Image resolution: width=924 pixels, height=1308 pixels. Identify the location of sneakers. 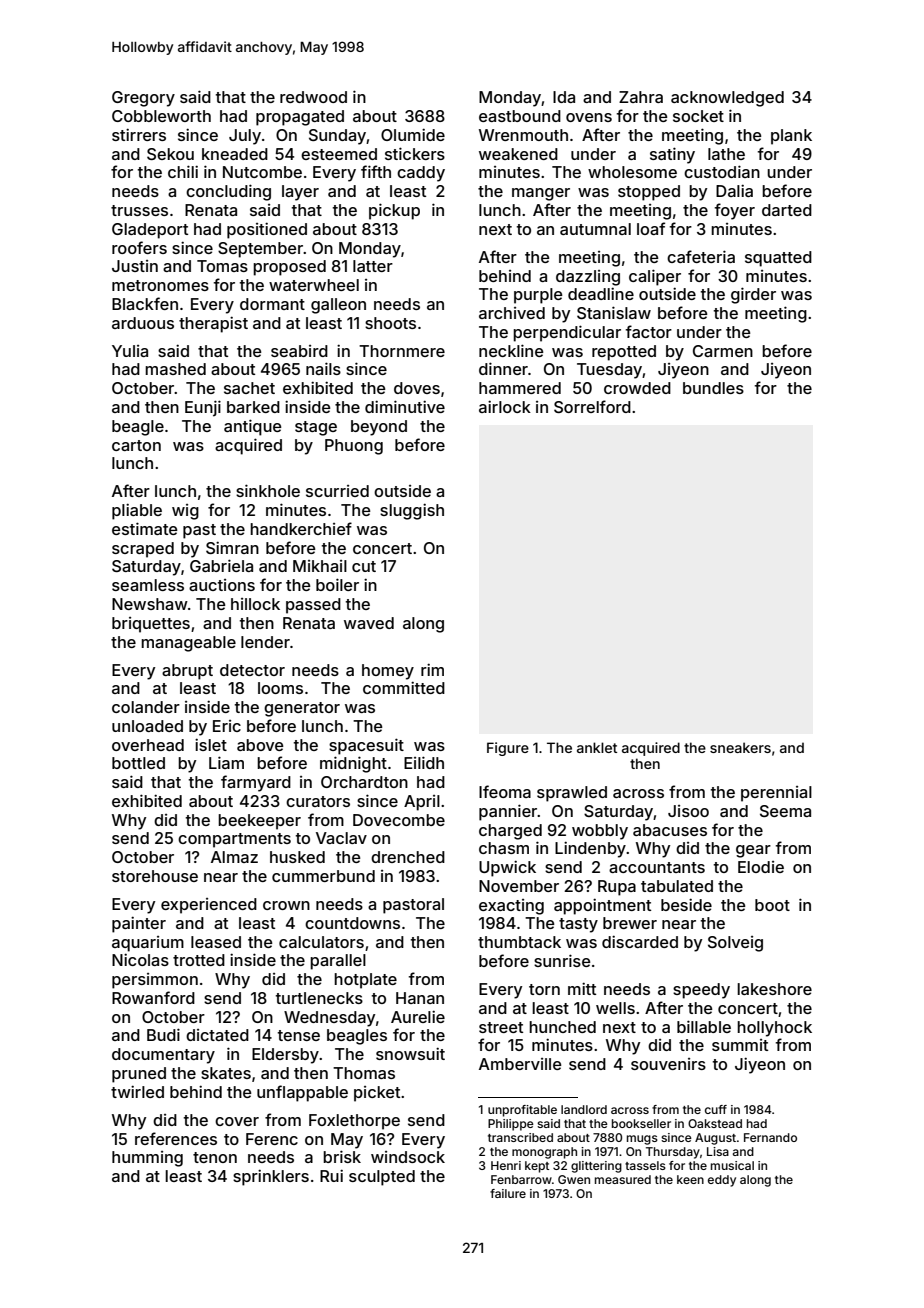
(740, 747).
